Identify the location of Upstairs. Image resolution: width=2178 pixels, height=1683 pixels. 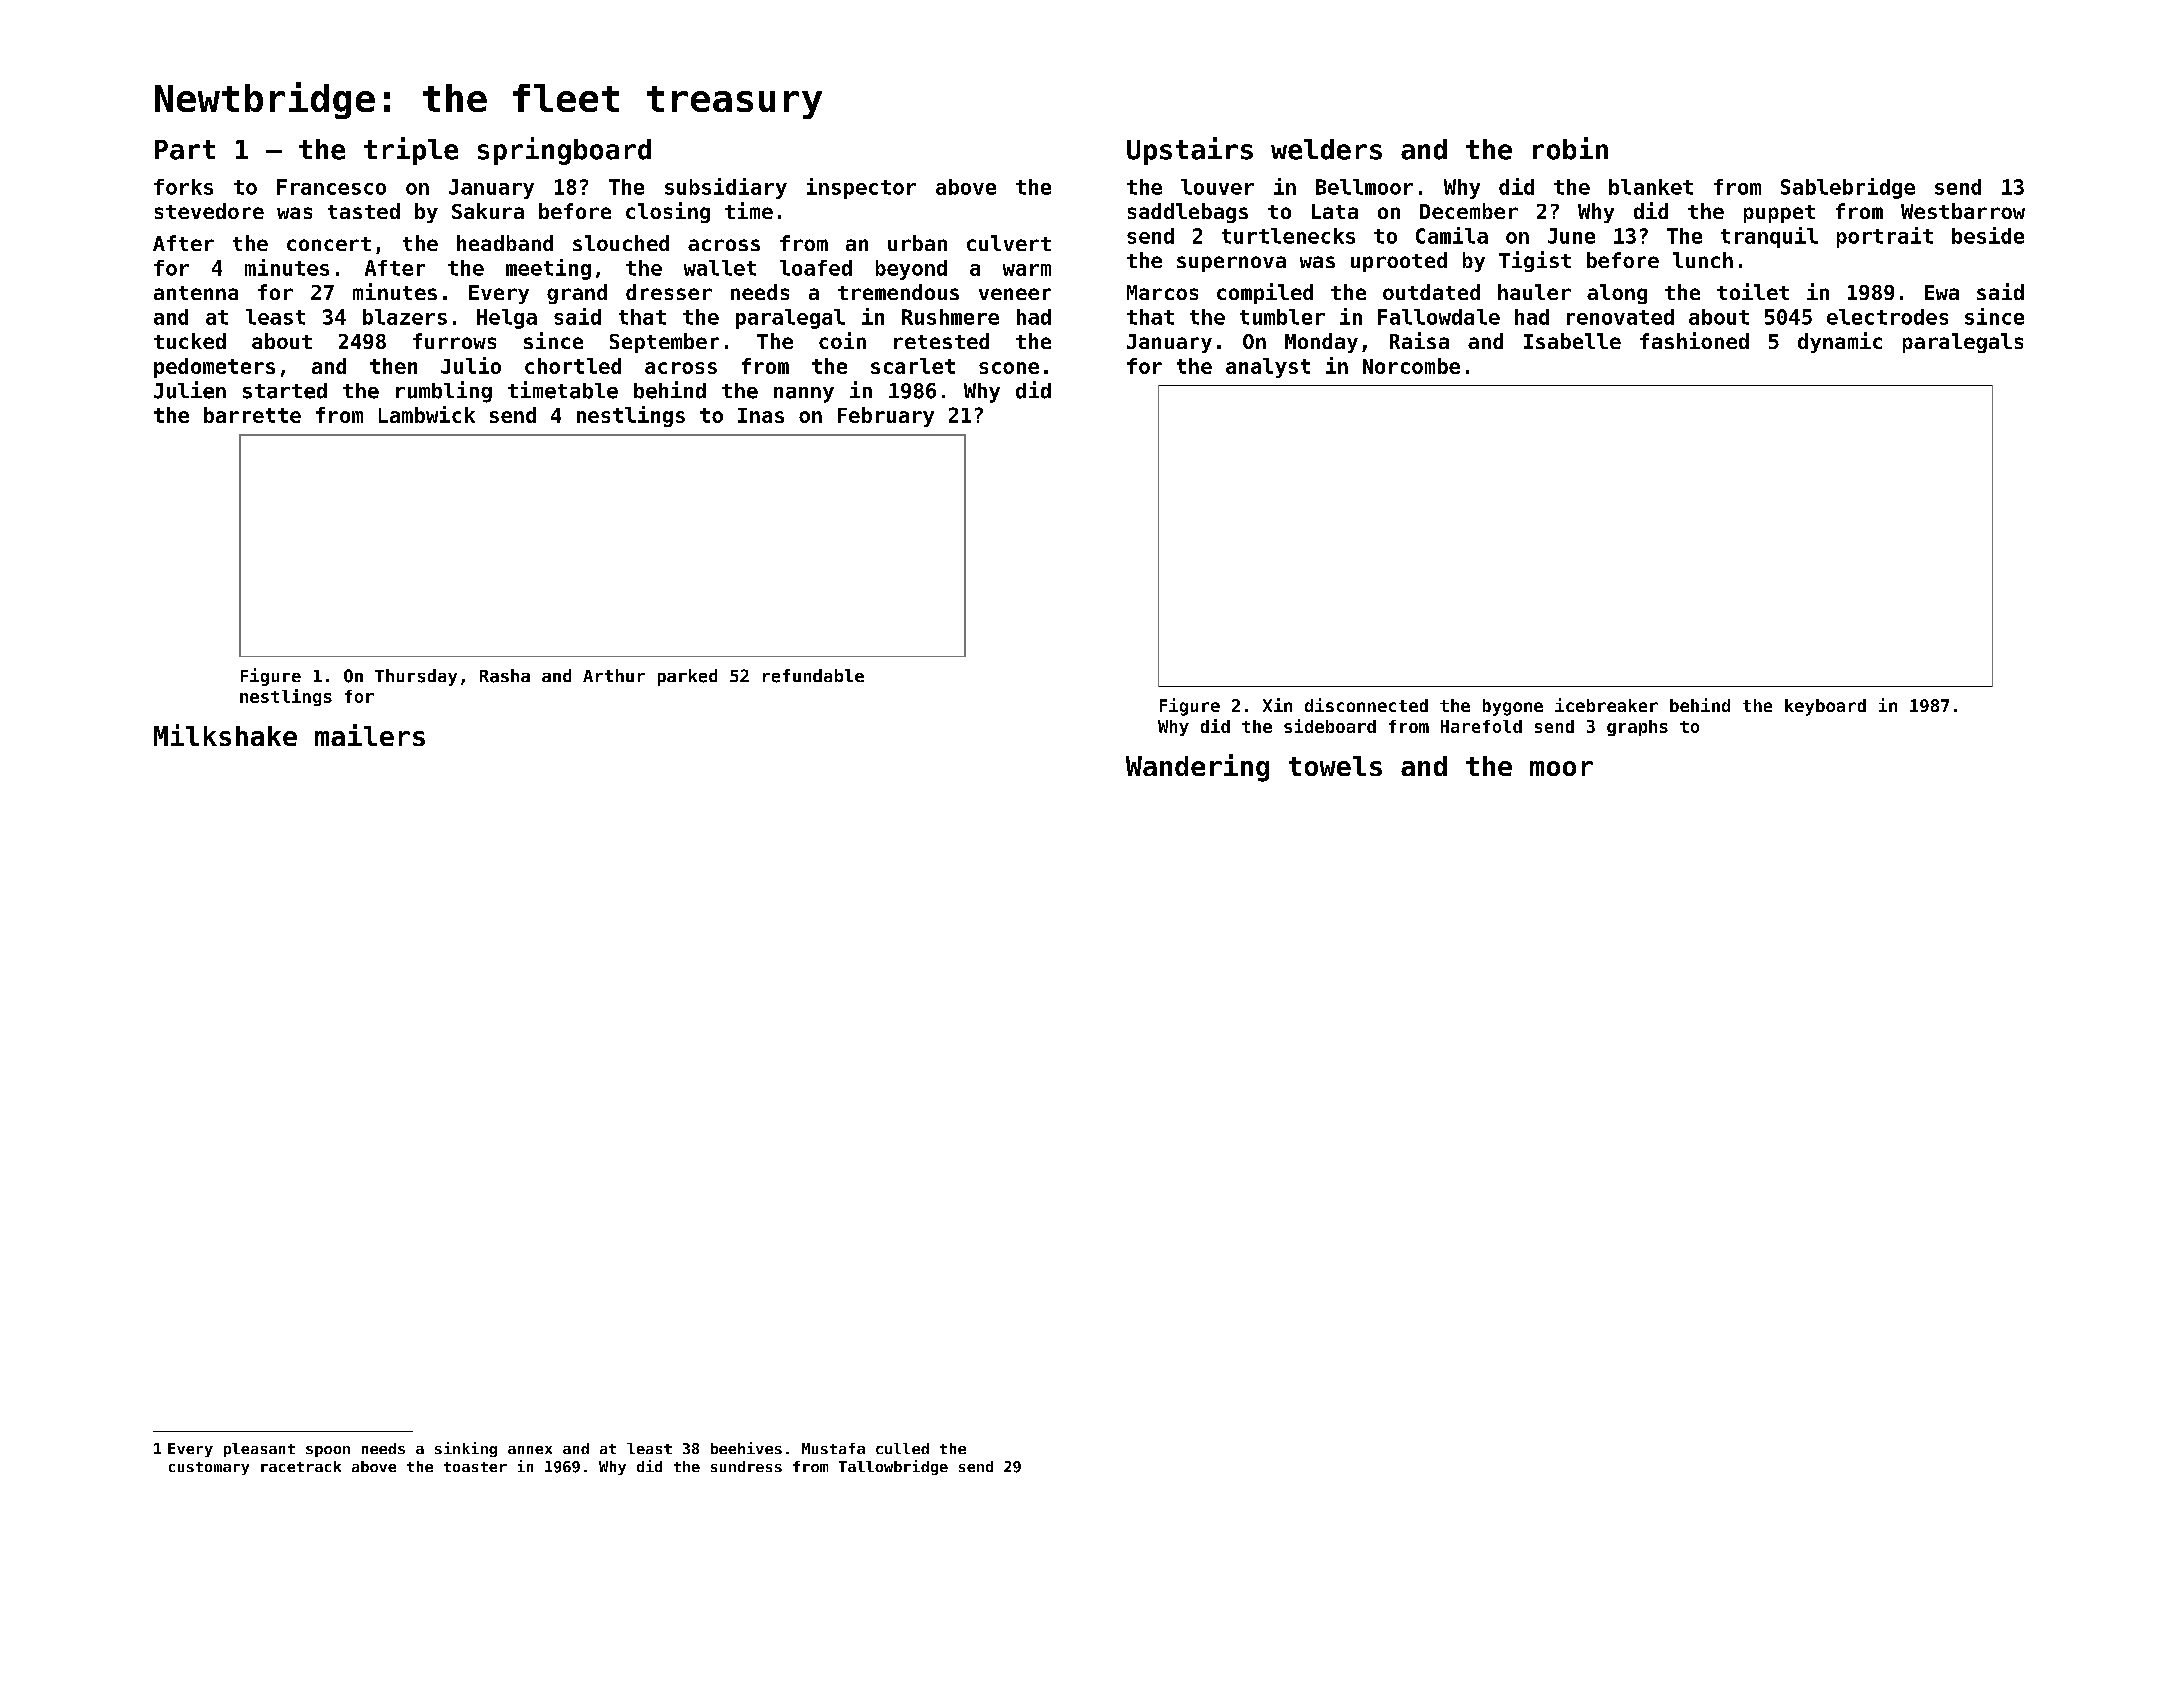
(1190, 151).
